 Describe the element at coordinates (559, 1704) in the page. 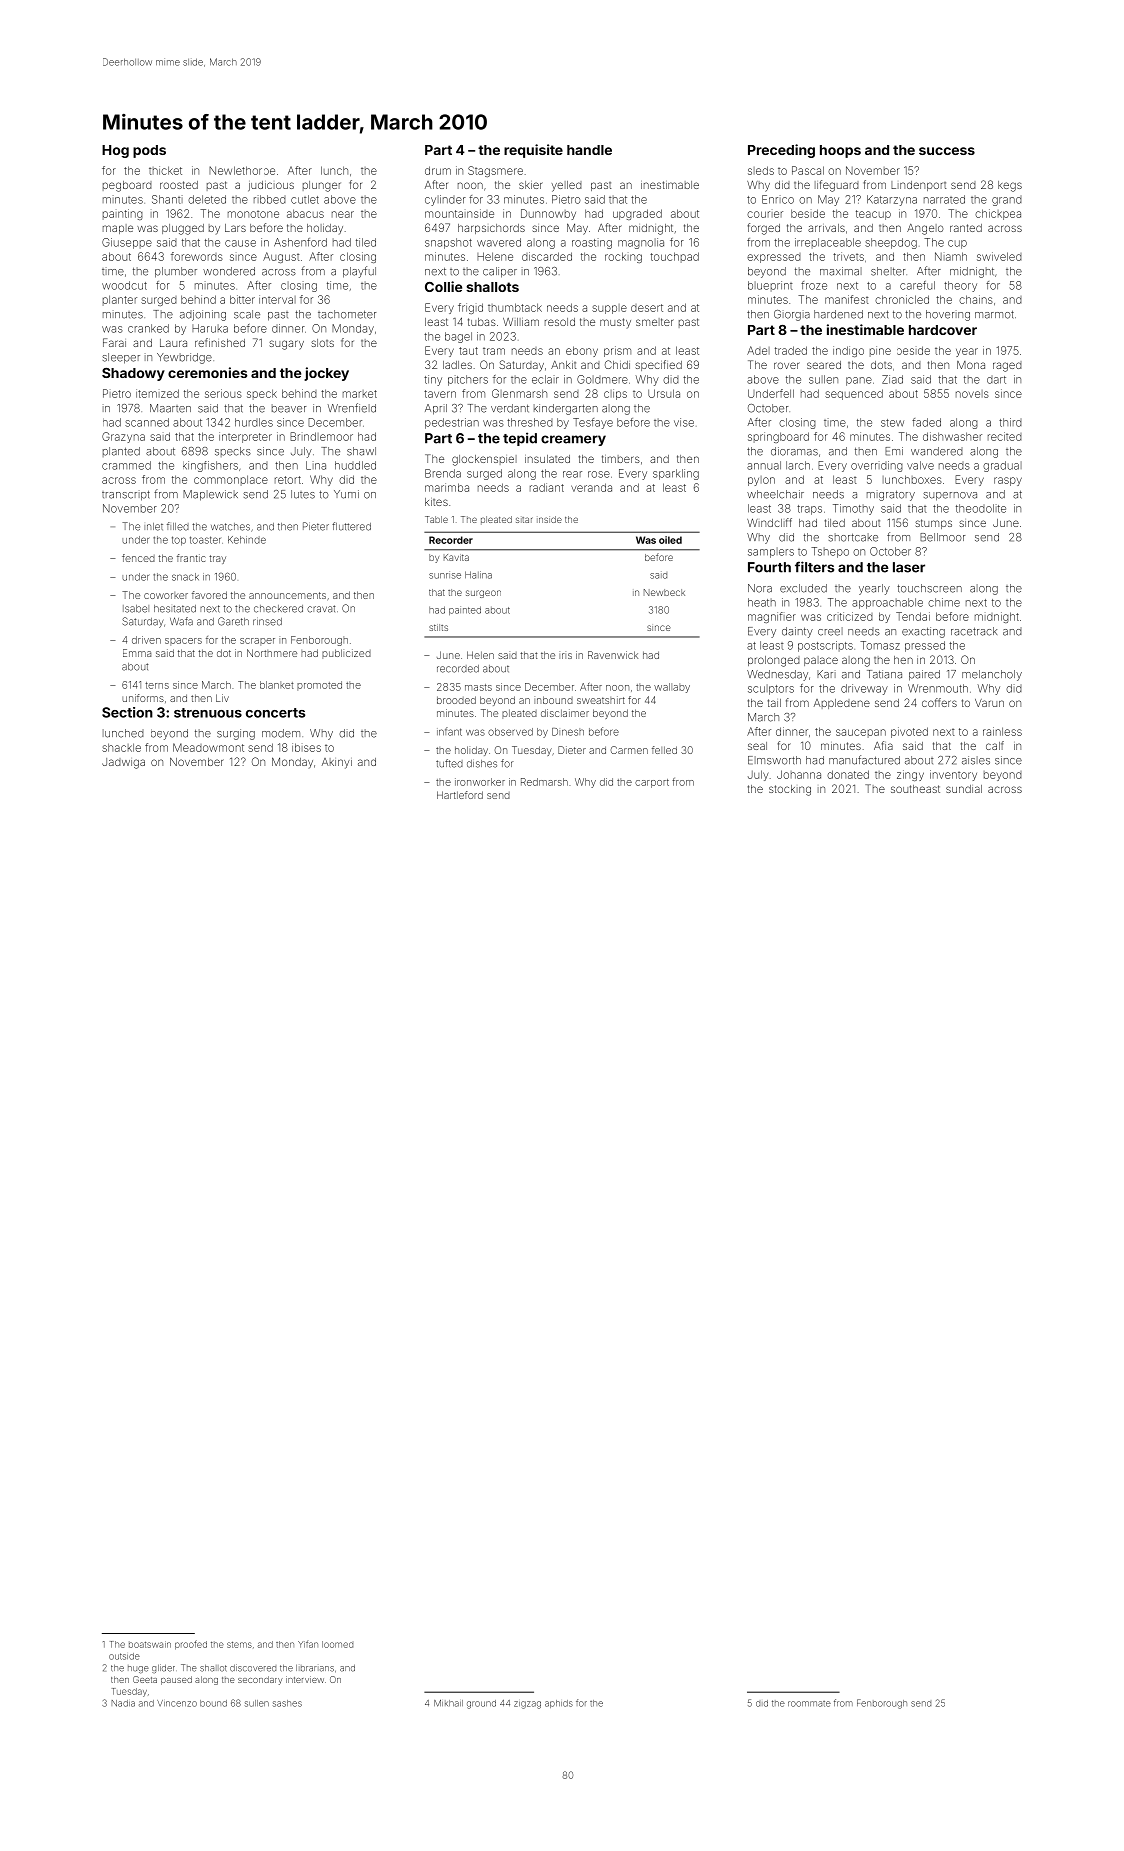

I see `aphids` at that location.
